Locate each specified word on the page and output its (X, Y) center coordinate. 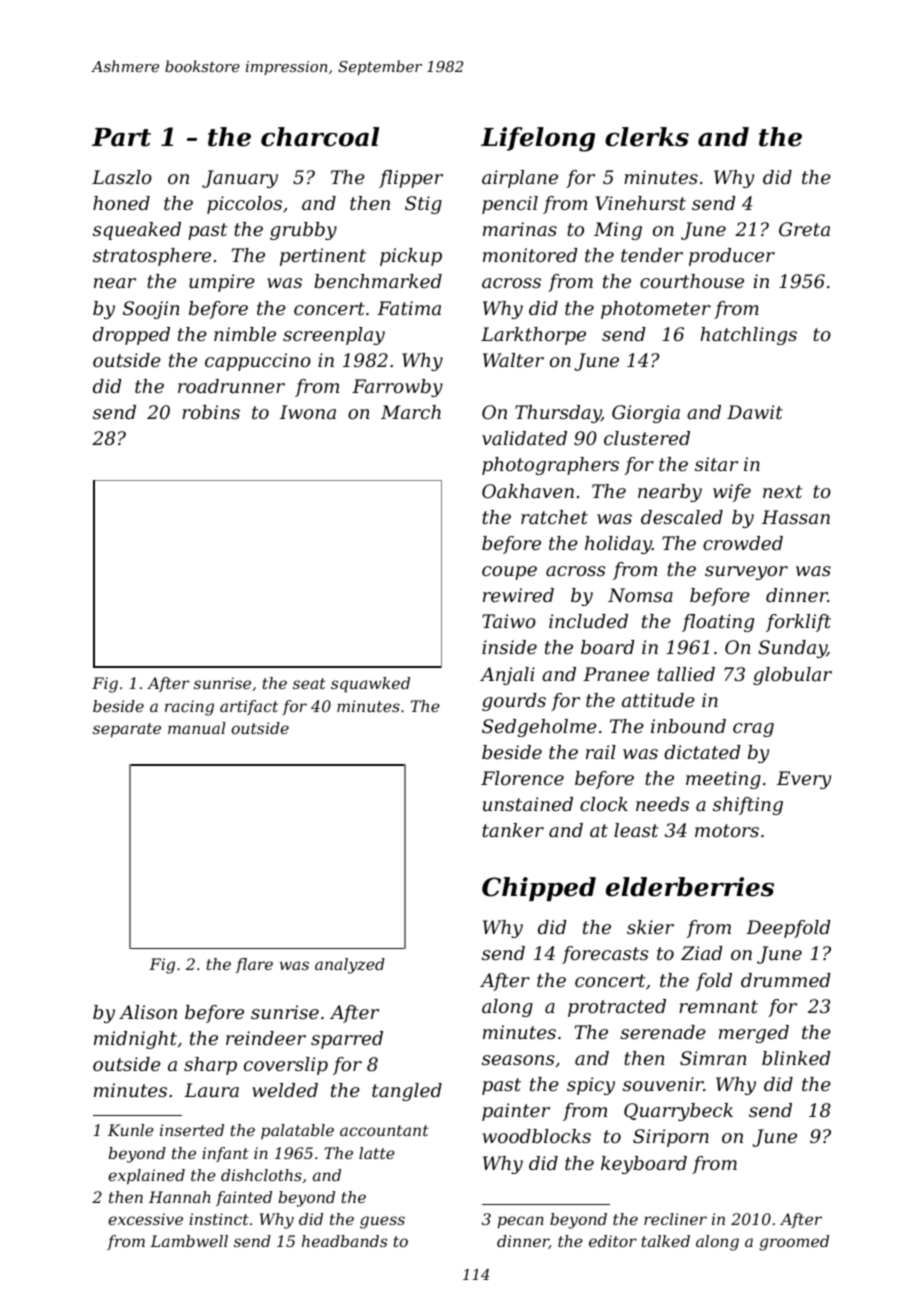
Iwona (308, 412)
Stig (423, 205)
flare (254, 965)
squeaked (137, 231)
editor (613, 1241)
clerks (647, 137)
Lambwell (189, 1241)
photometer (656, 310)
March (411, 412)
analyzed (350, 966)
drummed (786, 980)
